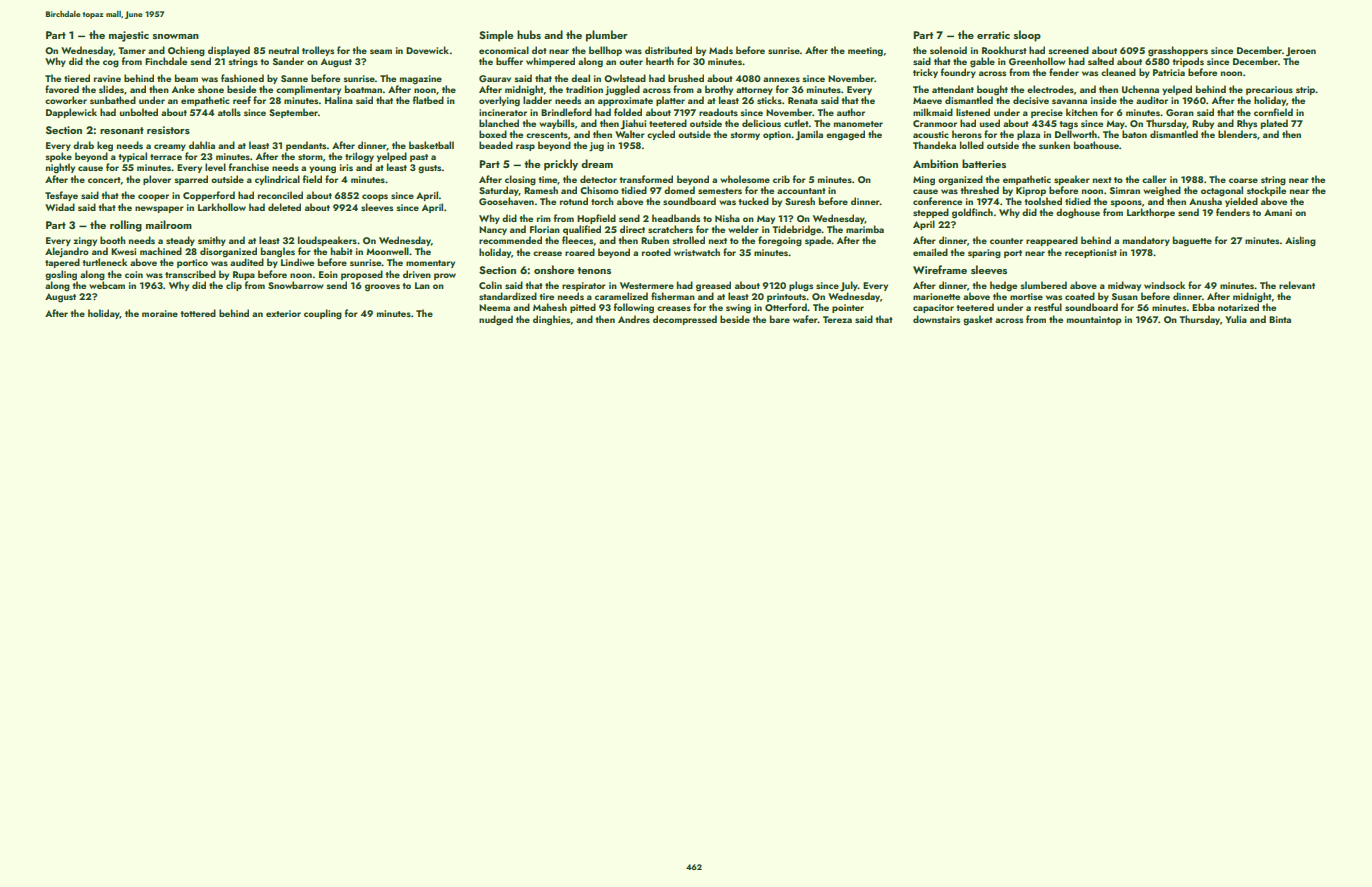  Describe the element at coordinates (1269, 90) in the image. I see `precarious` at that location.
